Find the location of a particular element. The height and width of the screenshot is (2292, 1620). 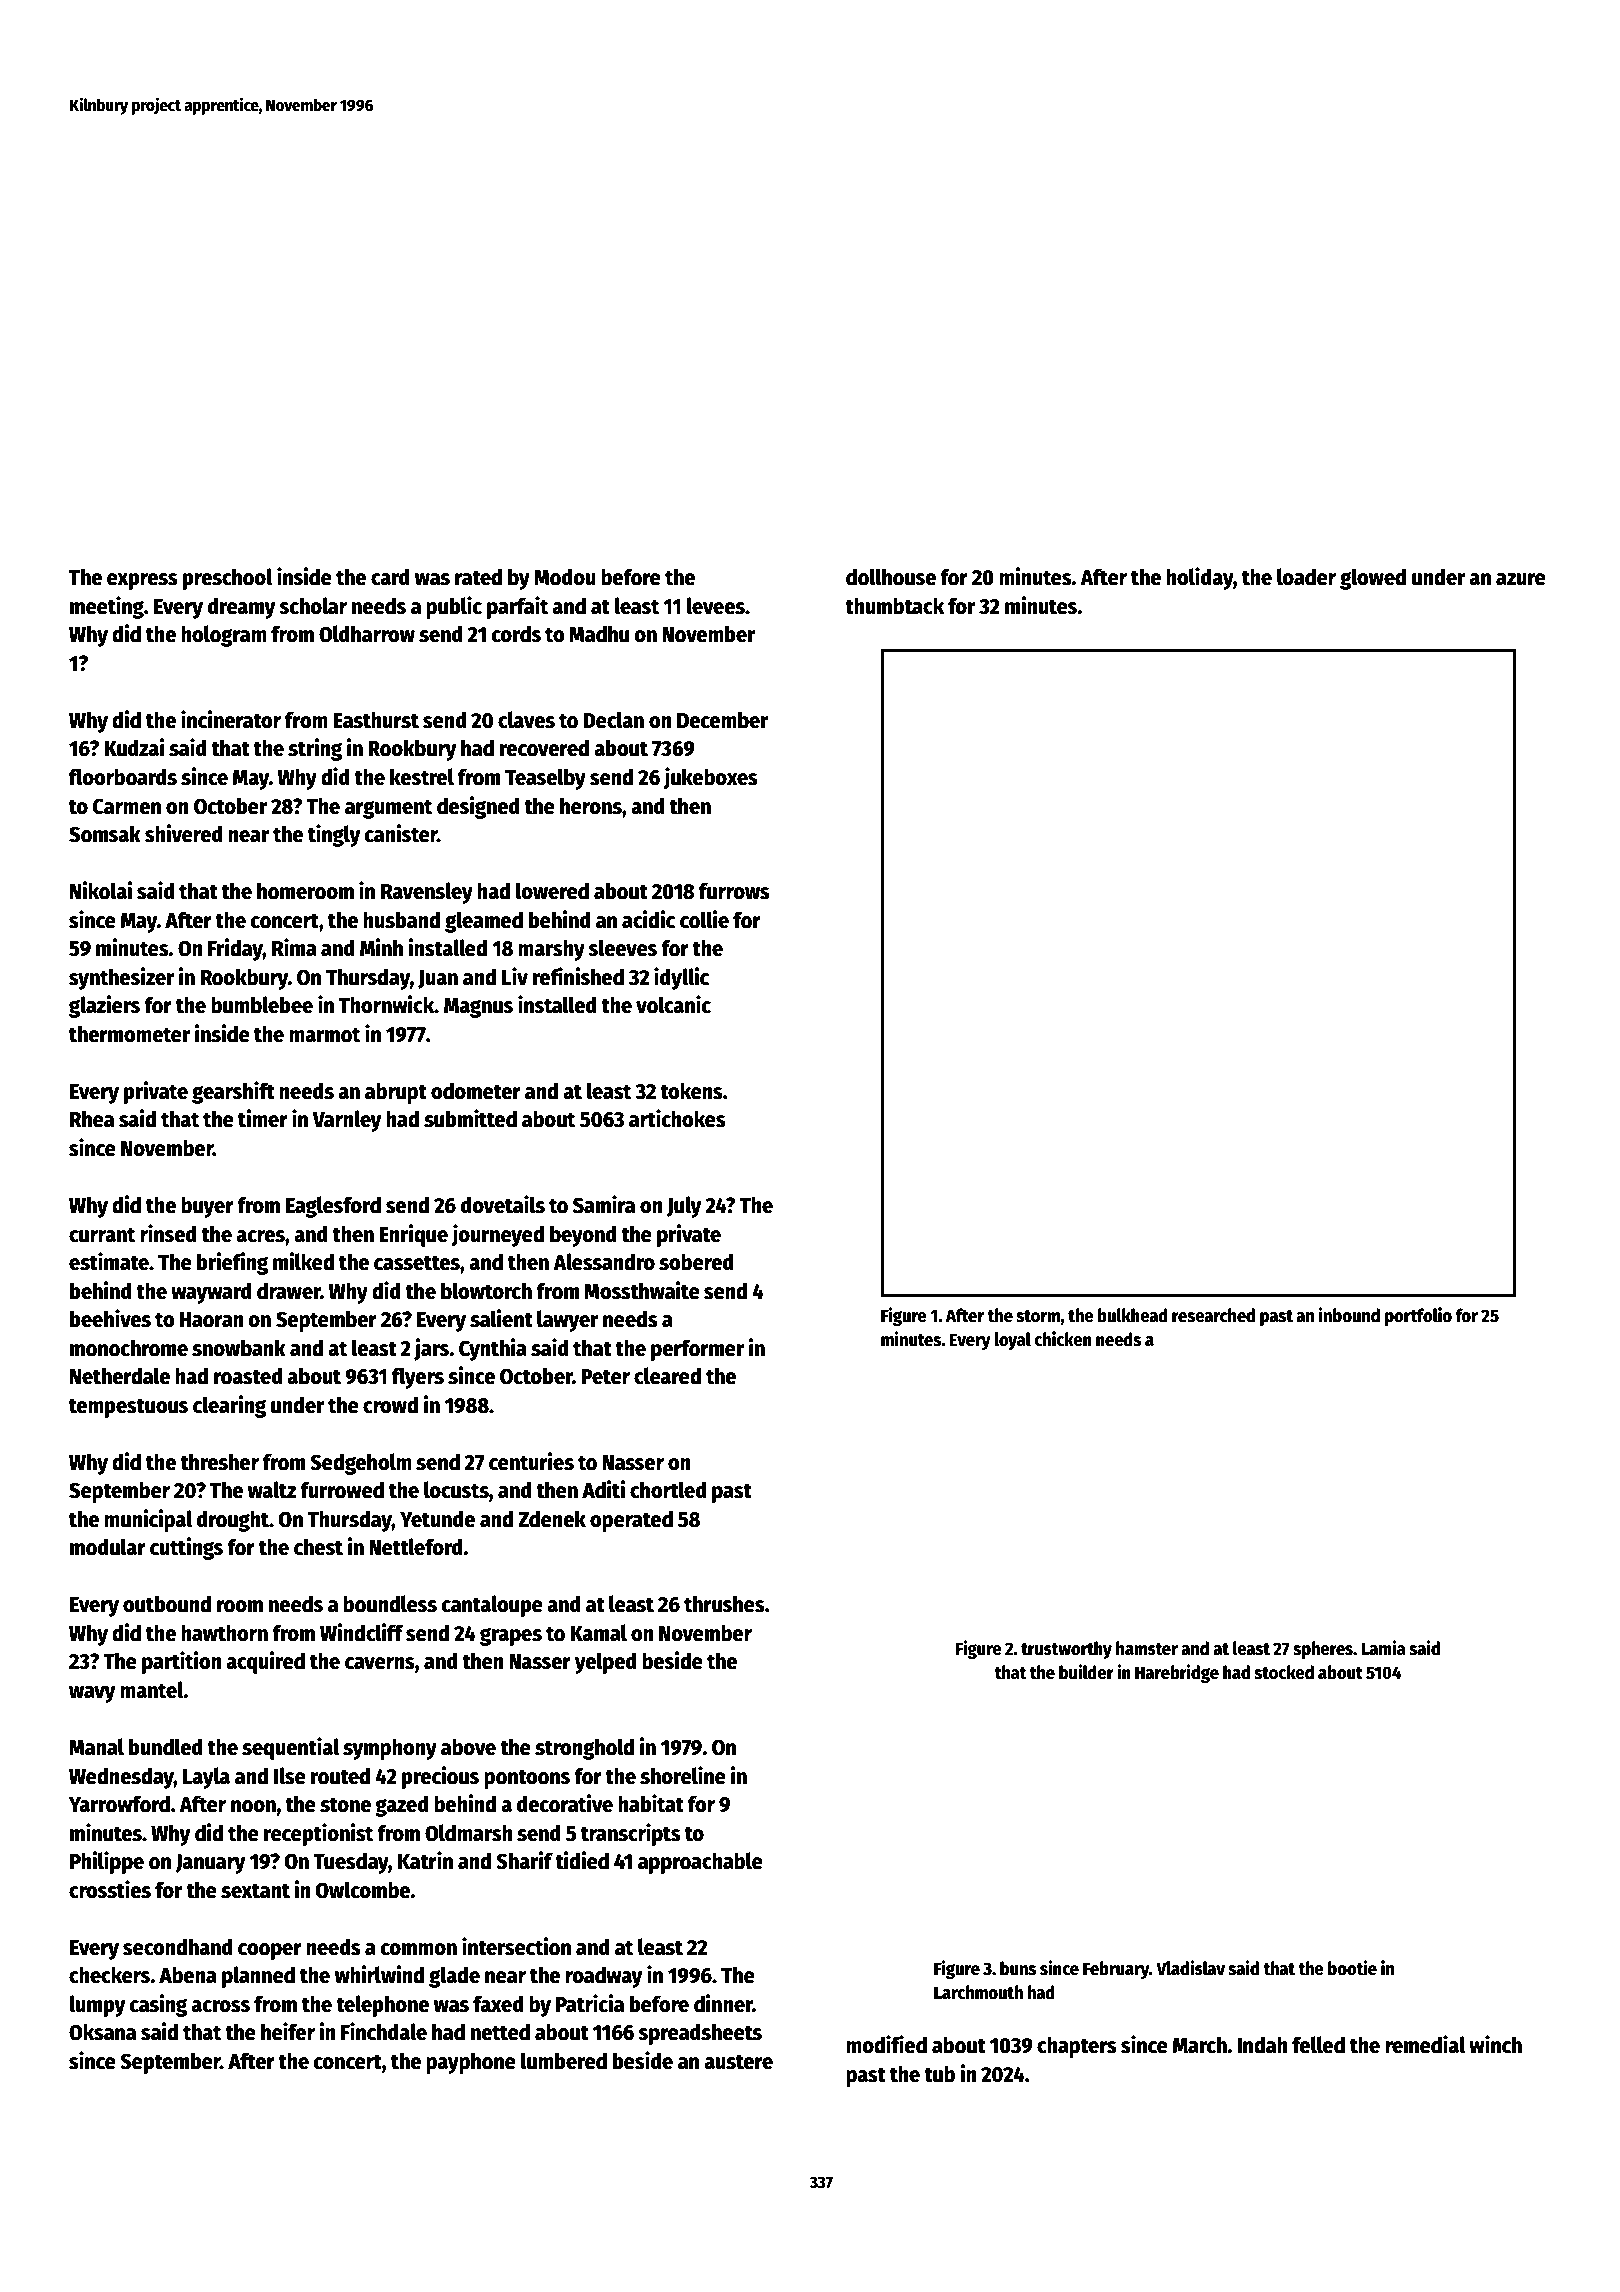

chortled is located at coordinates (668, 1490).
